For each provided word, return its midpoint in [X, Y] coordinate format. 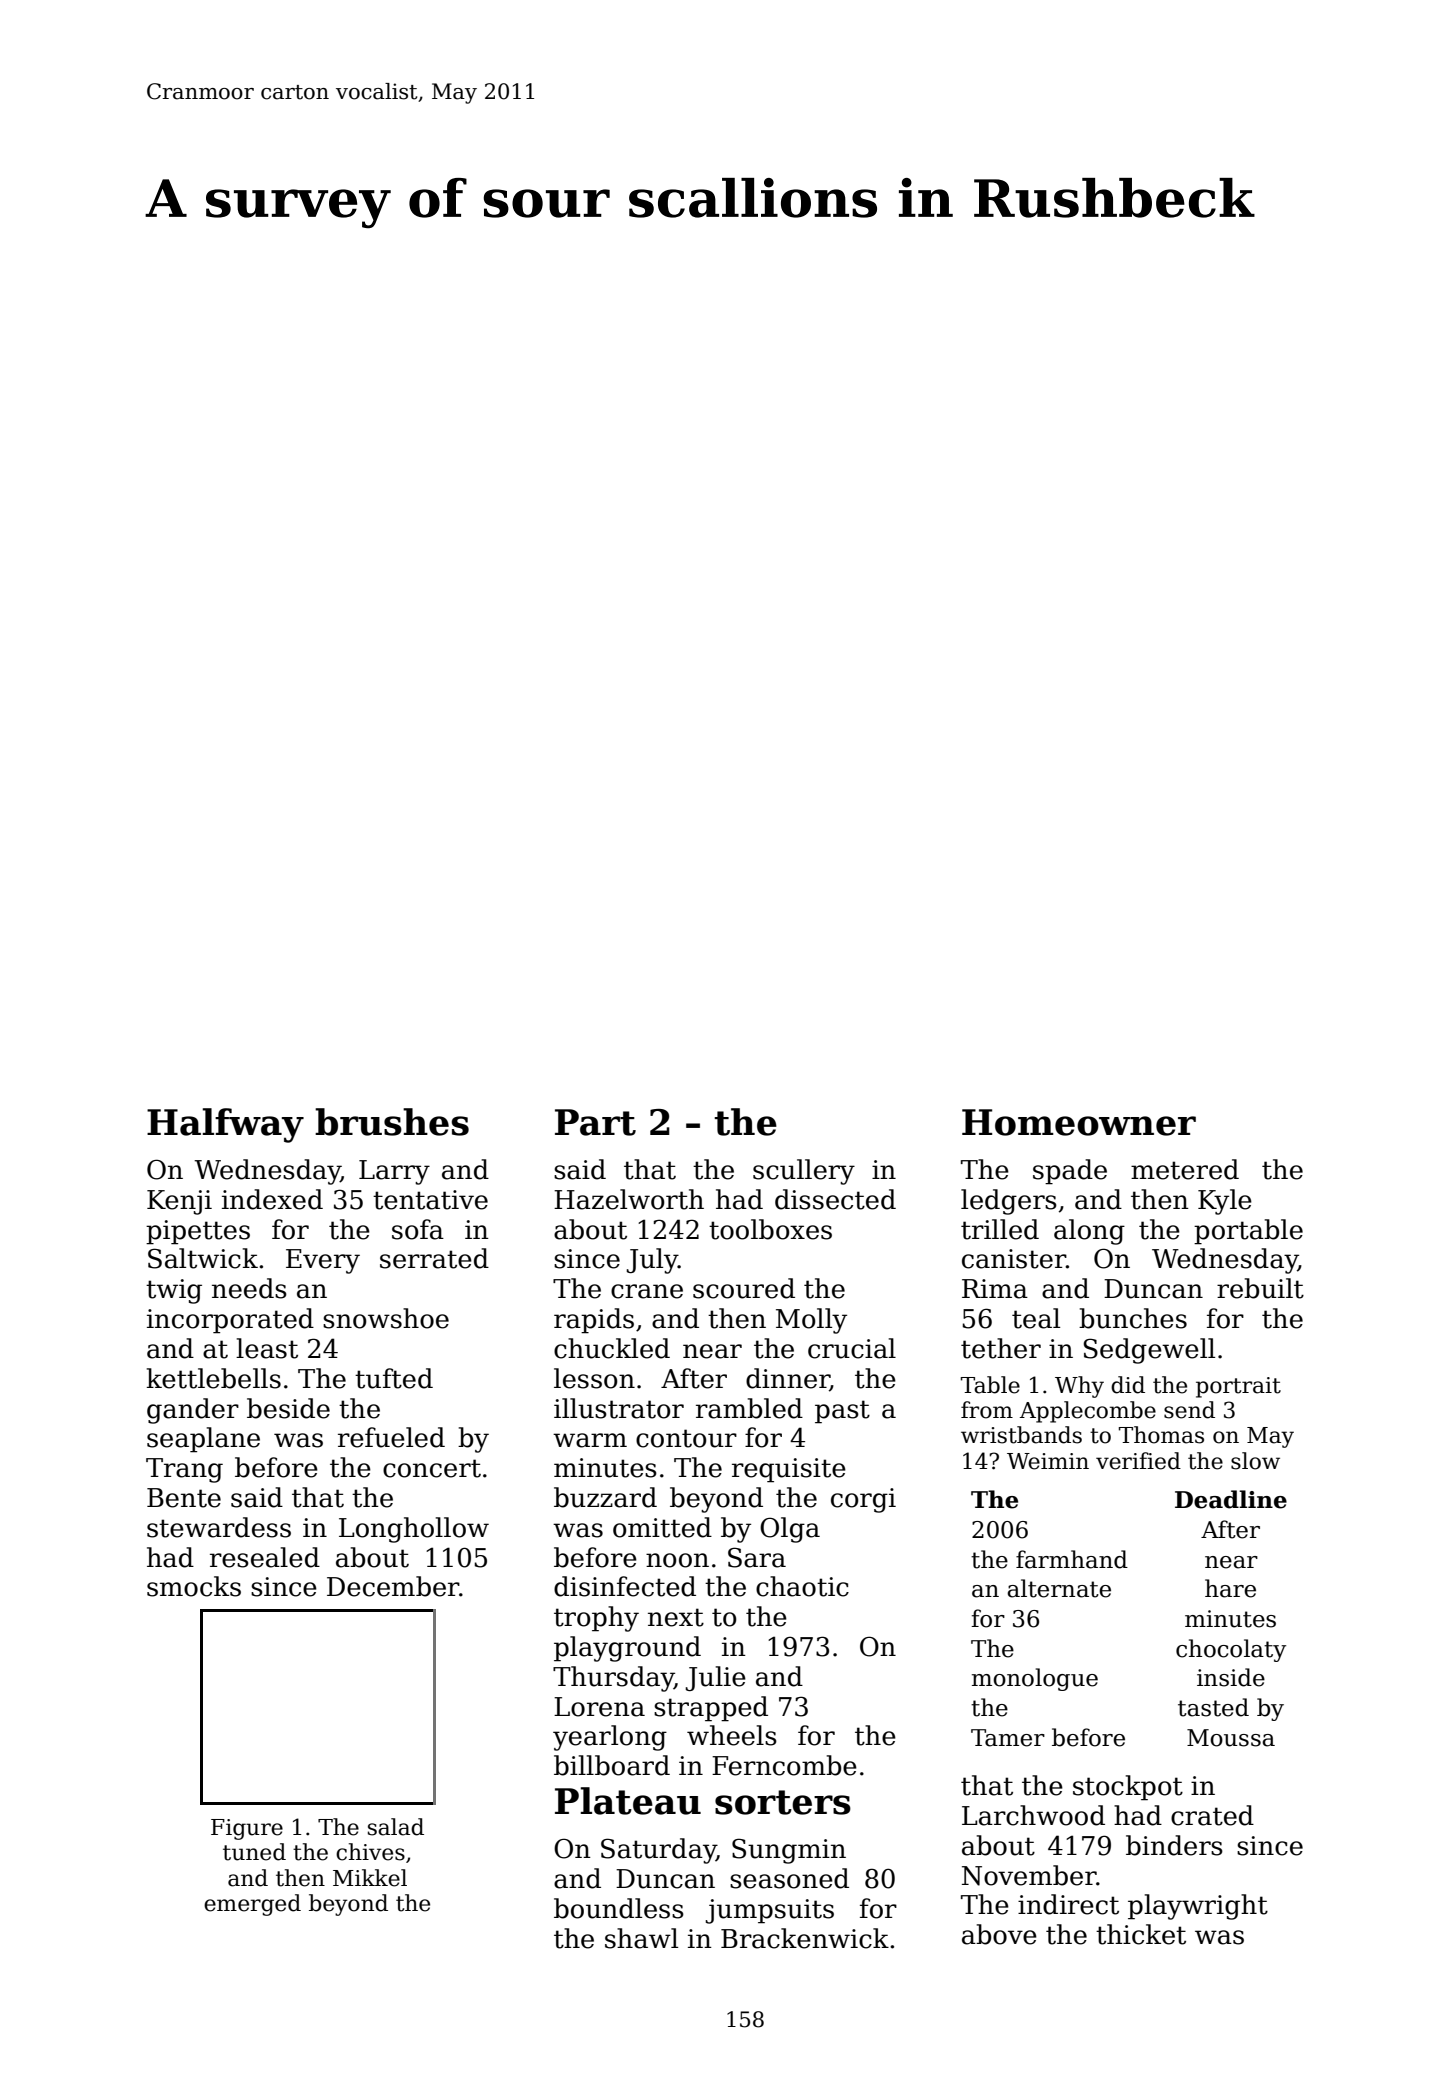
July [652, 1261]
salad [396, 1827]
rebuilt [1260, 1288]
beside [288, 1408]
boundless [619, 1908]
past [842, 1412]
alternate [1059, 1588]
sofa [418, 1229]
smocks [194, 1586]
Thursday [613, 1679]
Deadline [1231, 1499]
